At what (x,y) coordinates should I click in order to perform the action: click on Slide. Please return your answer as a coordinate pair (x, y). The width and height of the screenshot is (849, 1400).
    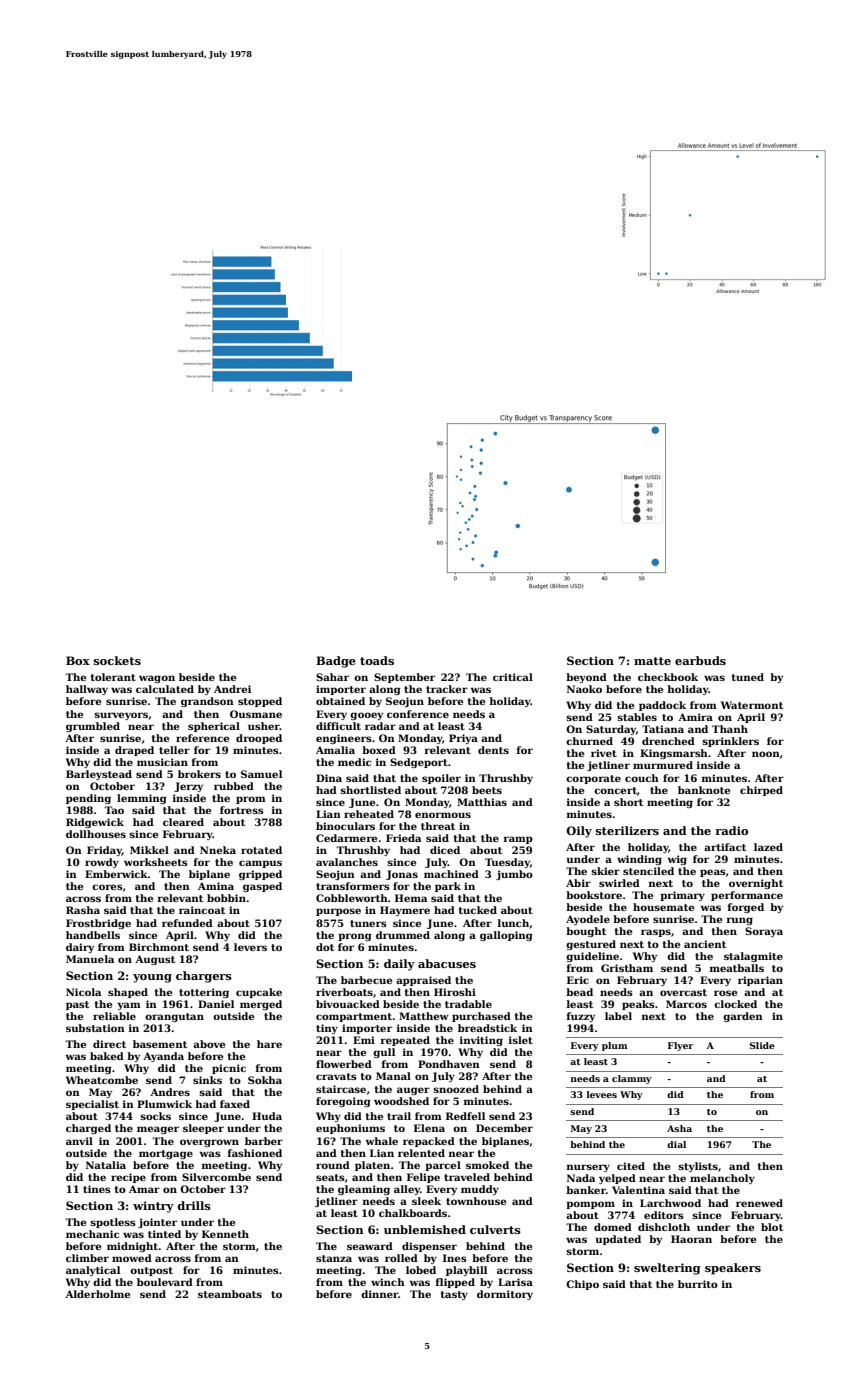
    Looking at the image, I should click on (762, 1045).
